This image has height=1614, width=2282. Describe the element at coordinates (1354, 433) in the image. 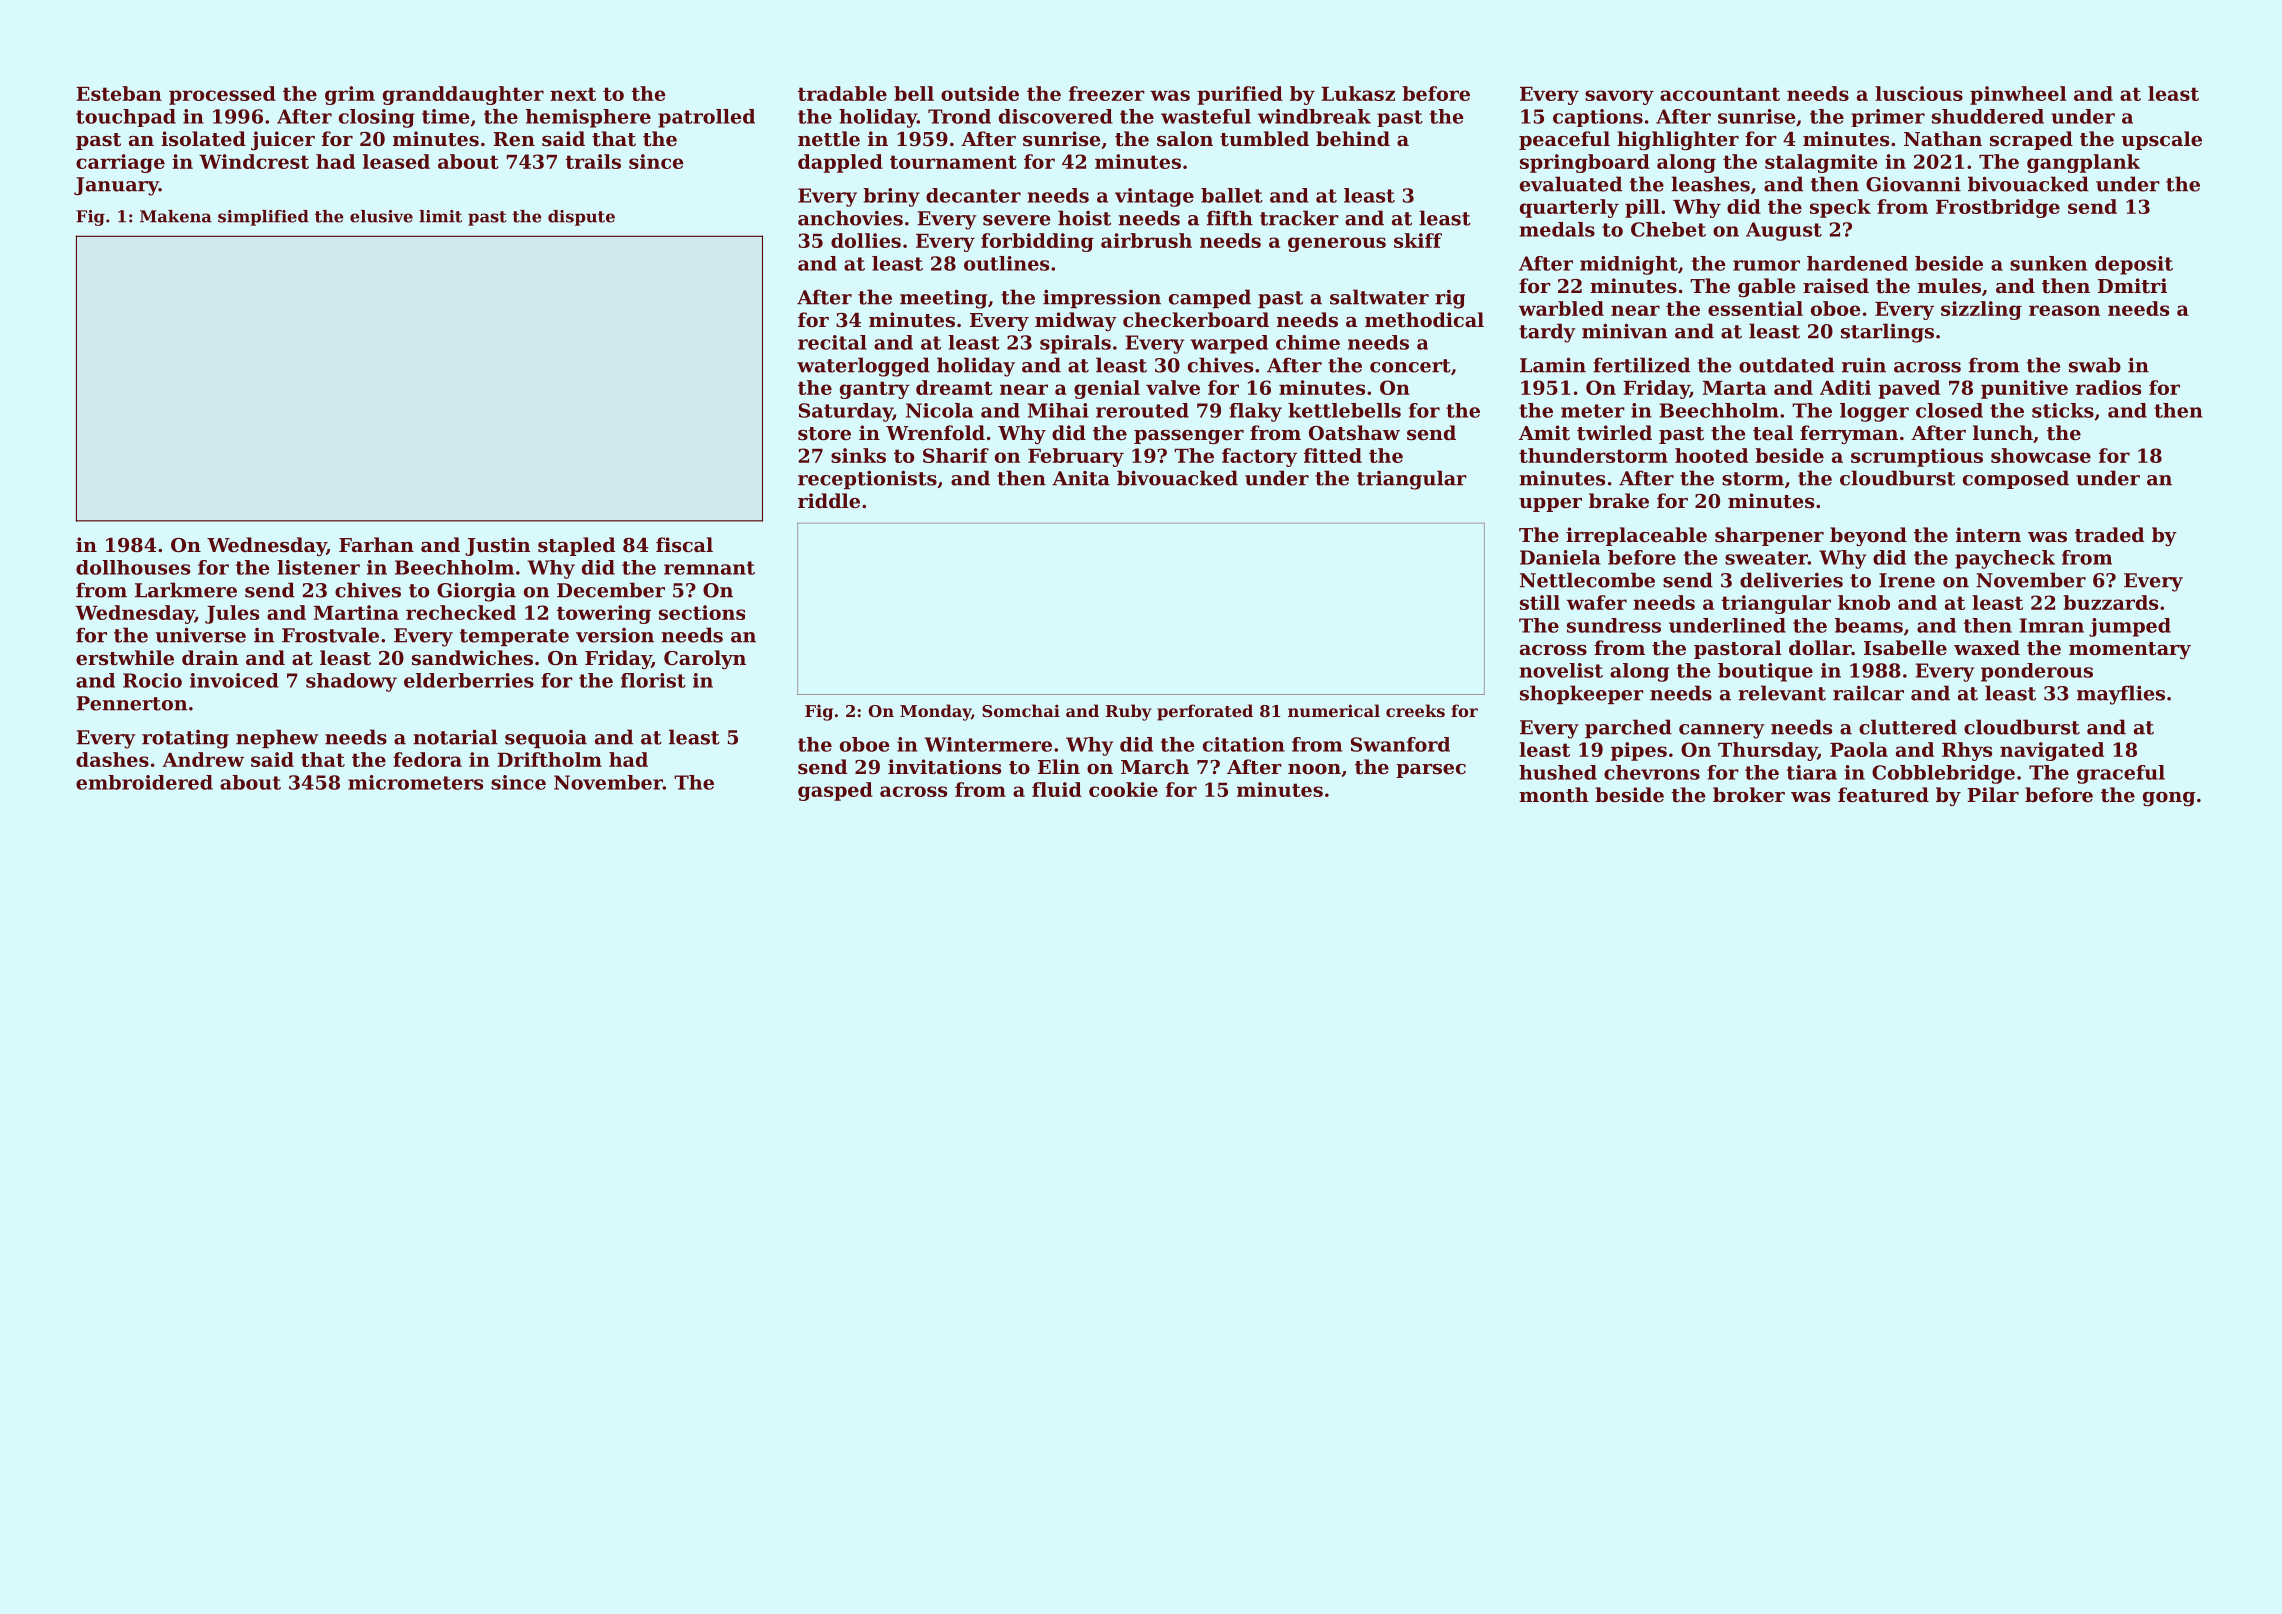

I see `Oatshaw` at that location.
